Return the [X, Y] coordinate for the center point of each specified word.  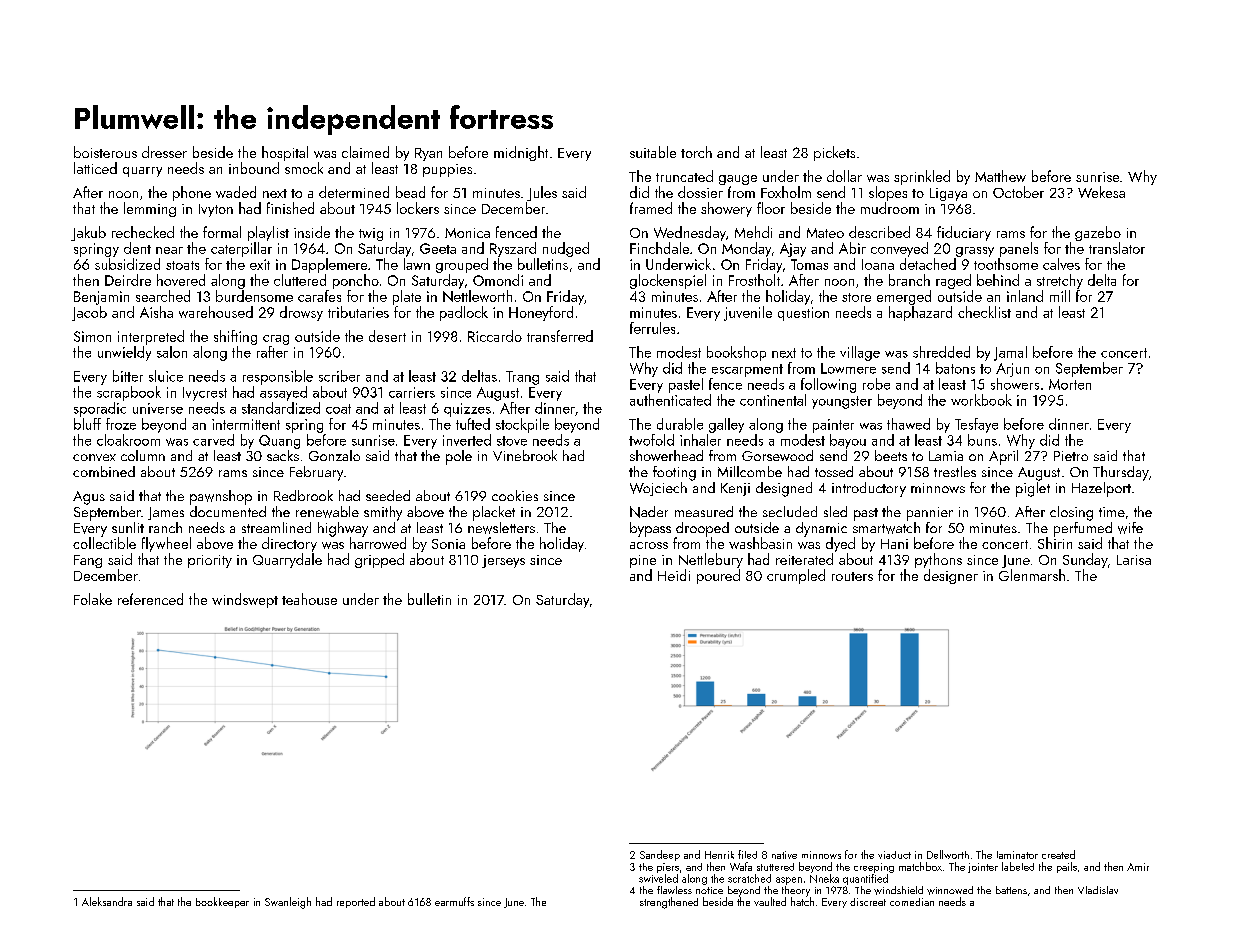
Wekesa [1101, 192]
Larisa [1134, 560]
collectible [104, 543]
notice [709, 890]
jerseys [503, 561]
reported [356, 902]
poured [718, 576]
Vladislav [1098, 890]
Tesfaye [976, 425]
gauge [738, 180]
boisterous [105, 152]
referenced [150, 599]
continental [773, 400]
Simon [92, 336]
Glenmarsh [1032, 575]
